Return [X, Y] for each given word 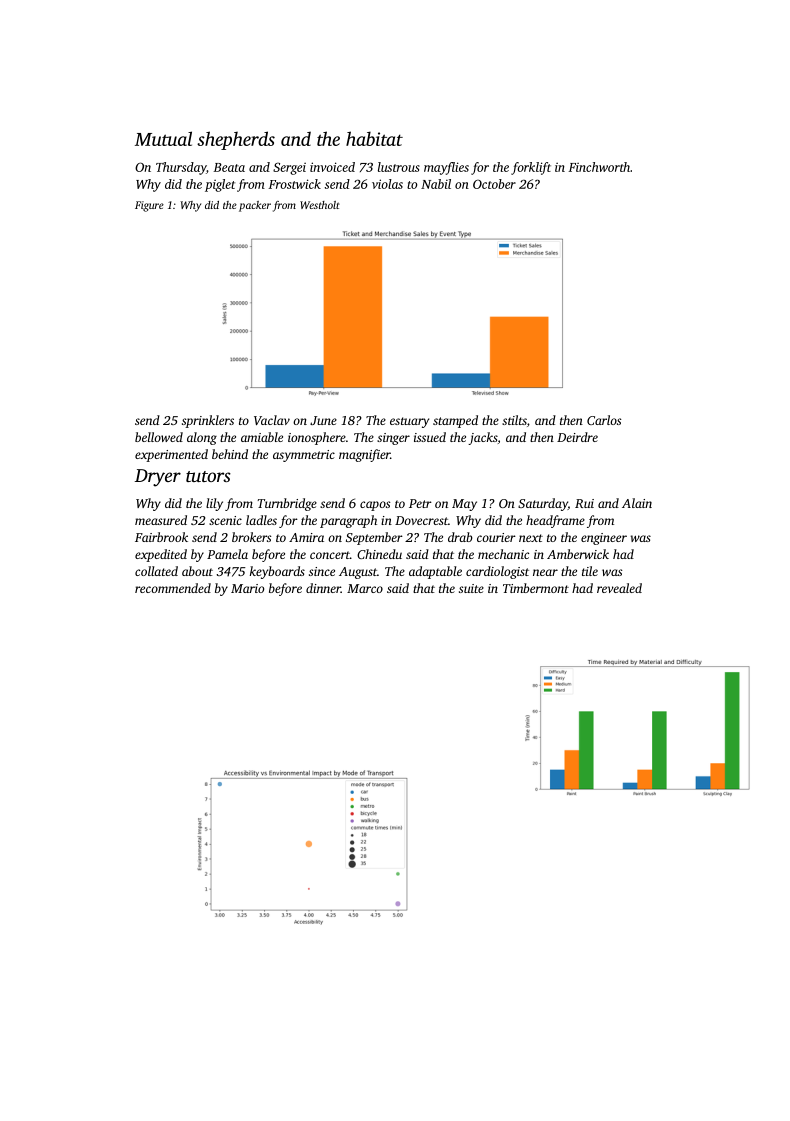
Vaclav [272, 420]
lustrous [399, 167]
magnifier [364, 455]
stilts [514, 420]
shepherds [236, 140]
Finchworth [599, 167]
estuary [409, 422]
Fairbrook [161, 537]
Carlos [604, 420]
